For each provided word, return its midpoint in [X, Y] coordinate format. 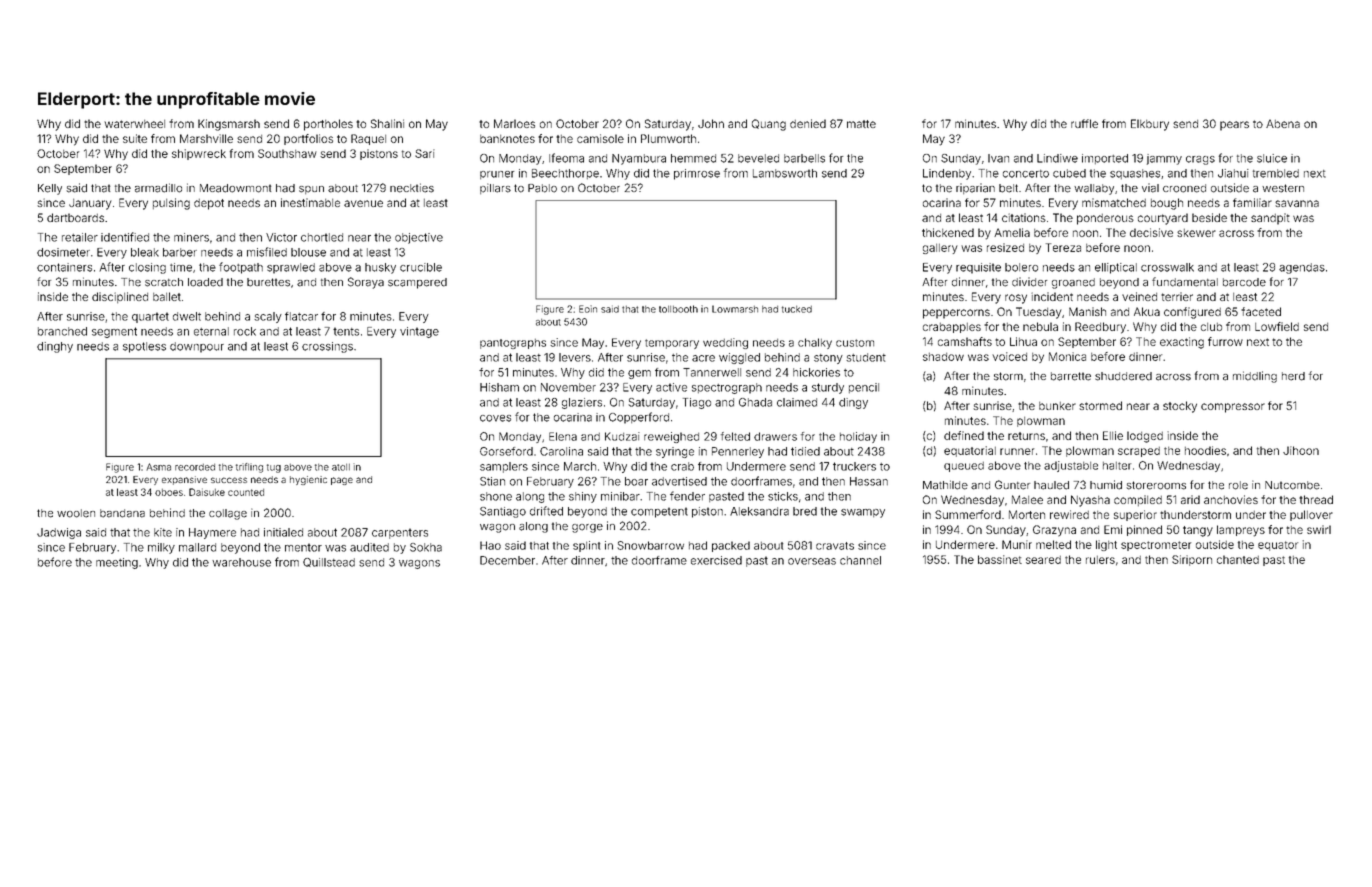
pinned [1144, 530]
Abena [1283, 123]
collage [228, 514]
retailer [80, 237]
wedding [725, 343]
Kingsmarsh [229, 125]
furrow [1225, 341]
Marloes [514, 123]
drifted [546, 511]
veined [1139, 296]
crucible [421, 267]
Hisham [499, 387]
